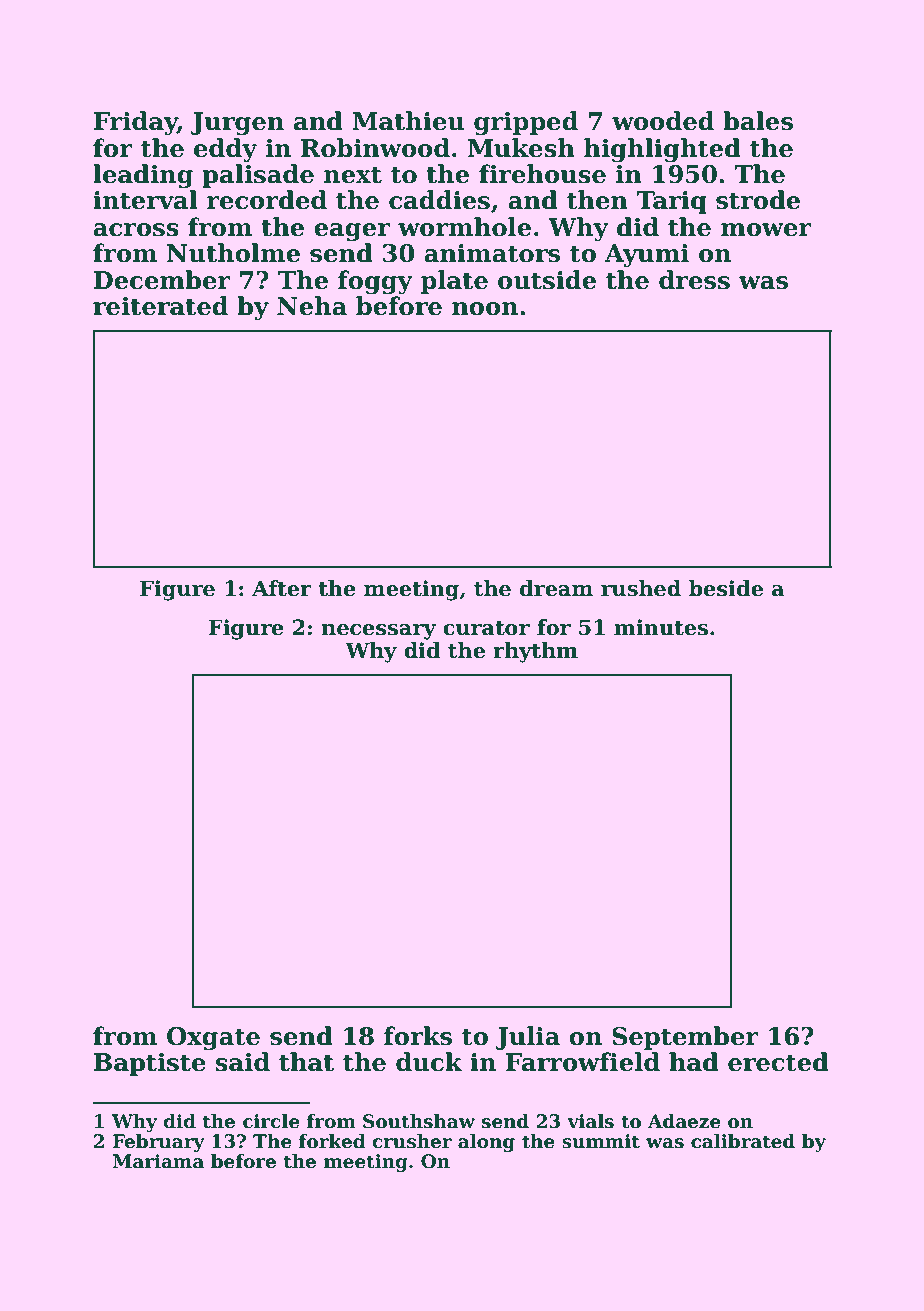  I want to click on gripped, so click(526, 123).
